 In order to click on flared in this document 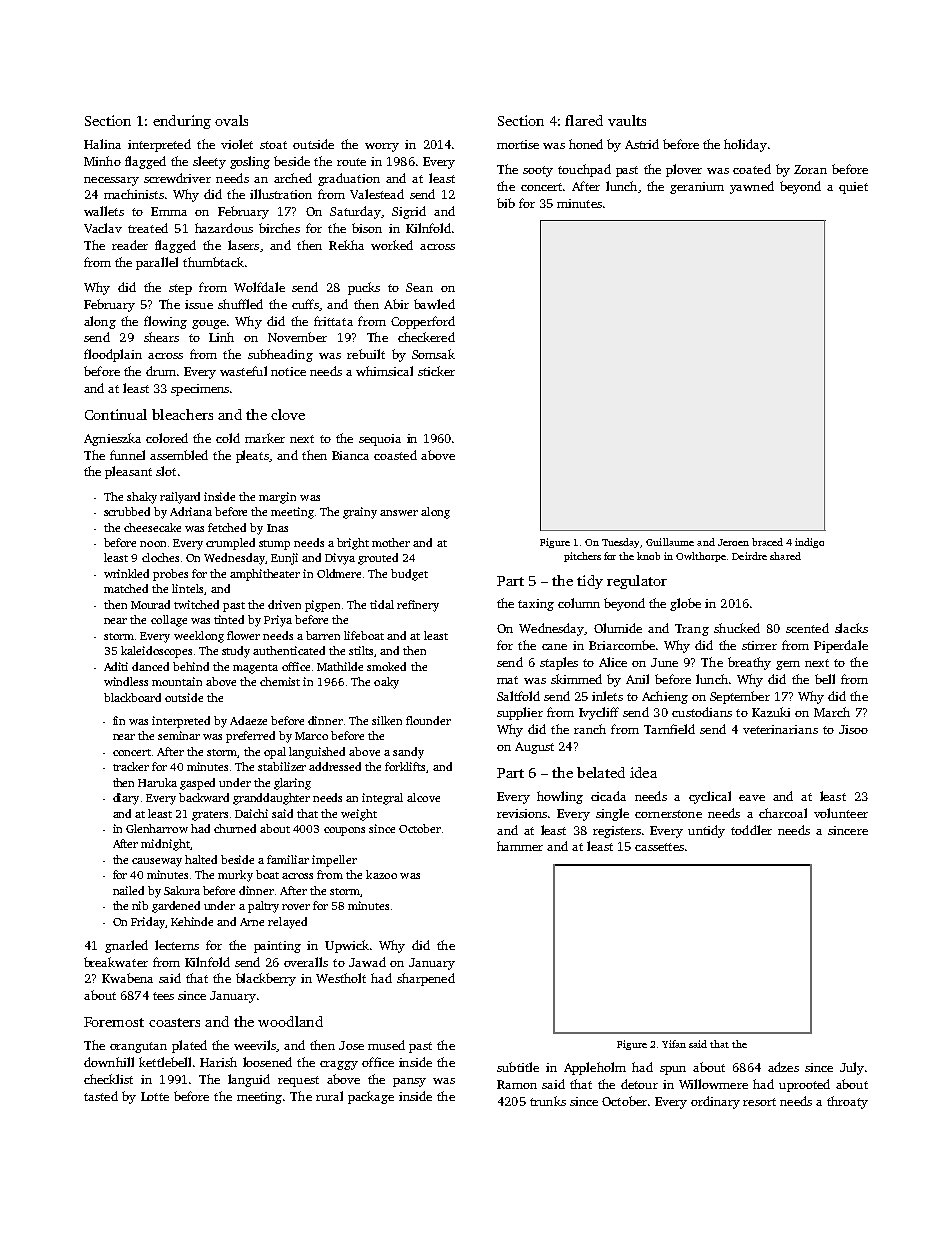, I will do `click(584, 120)`.
